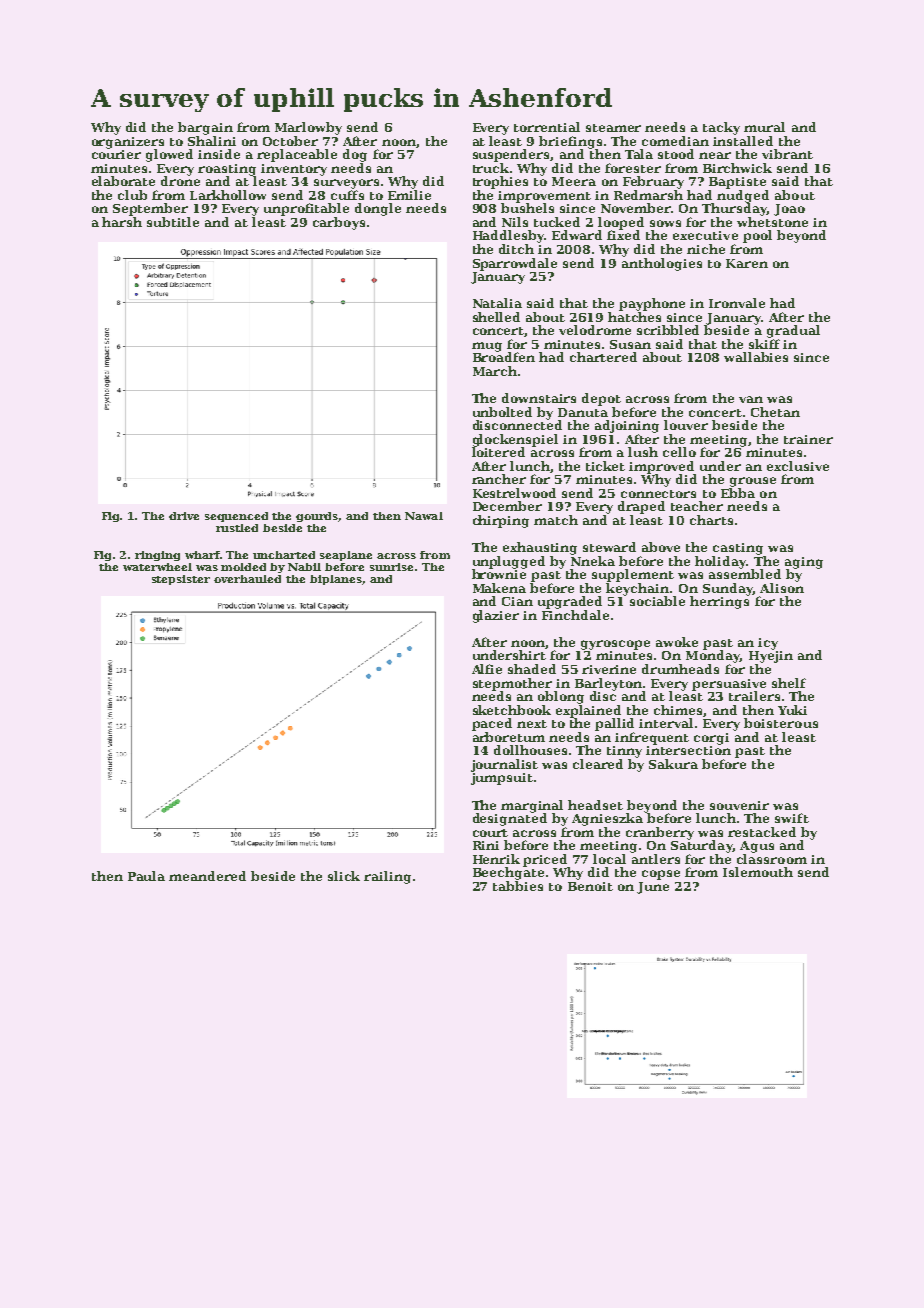 This screenshot has height=1308, width=924. Describe the element at coordinates (498, 452) in the screenshot. I see `loitered` at that location.
